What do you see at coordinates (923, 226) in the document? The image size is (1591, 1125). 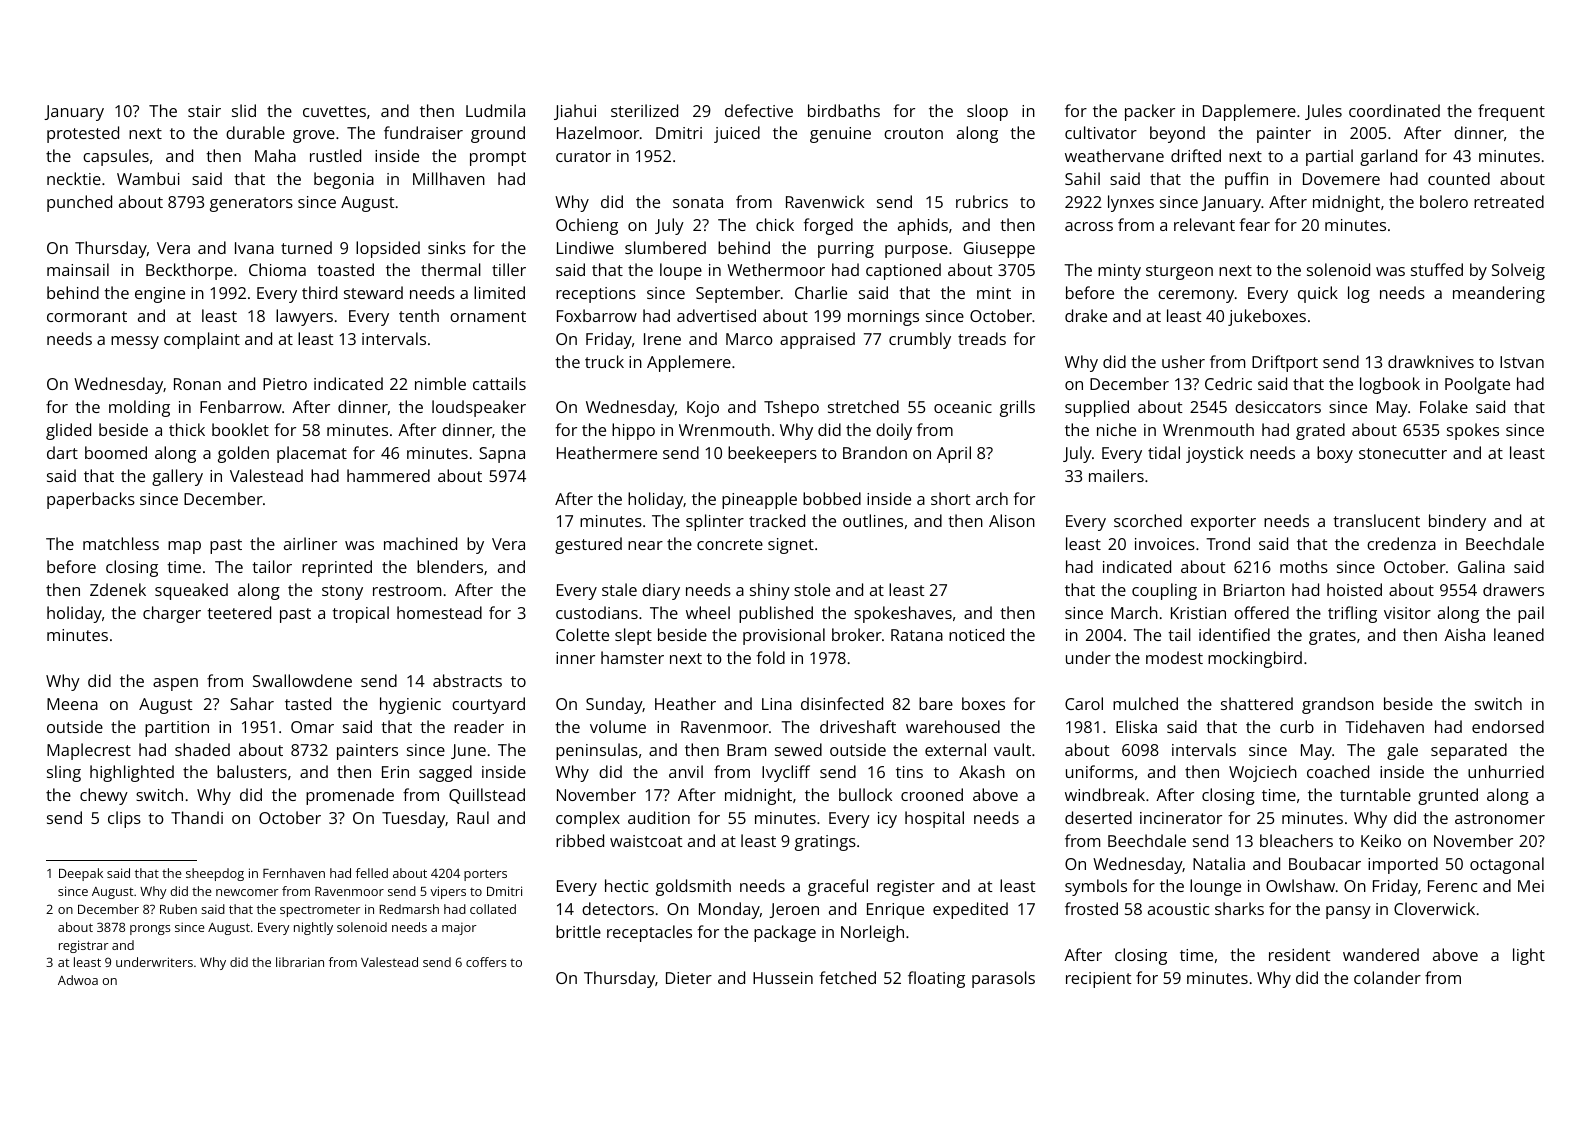 I see `aphids` at bounding box center [923, 226].
